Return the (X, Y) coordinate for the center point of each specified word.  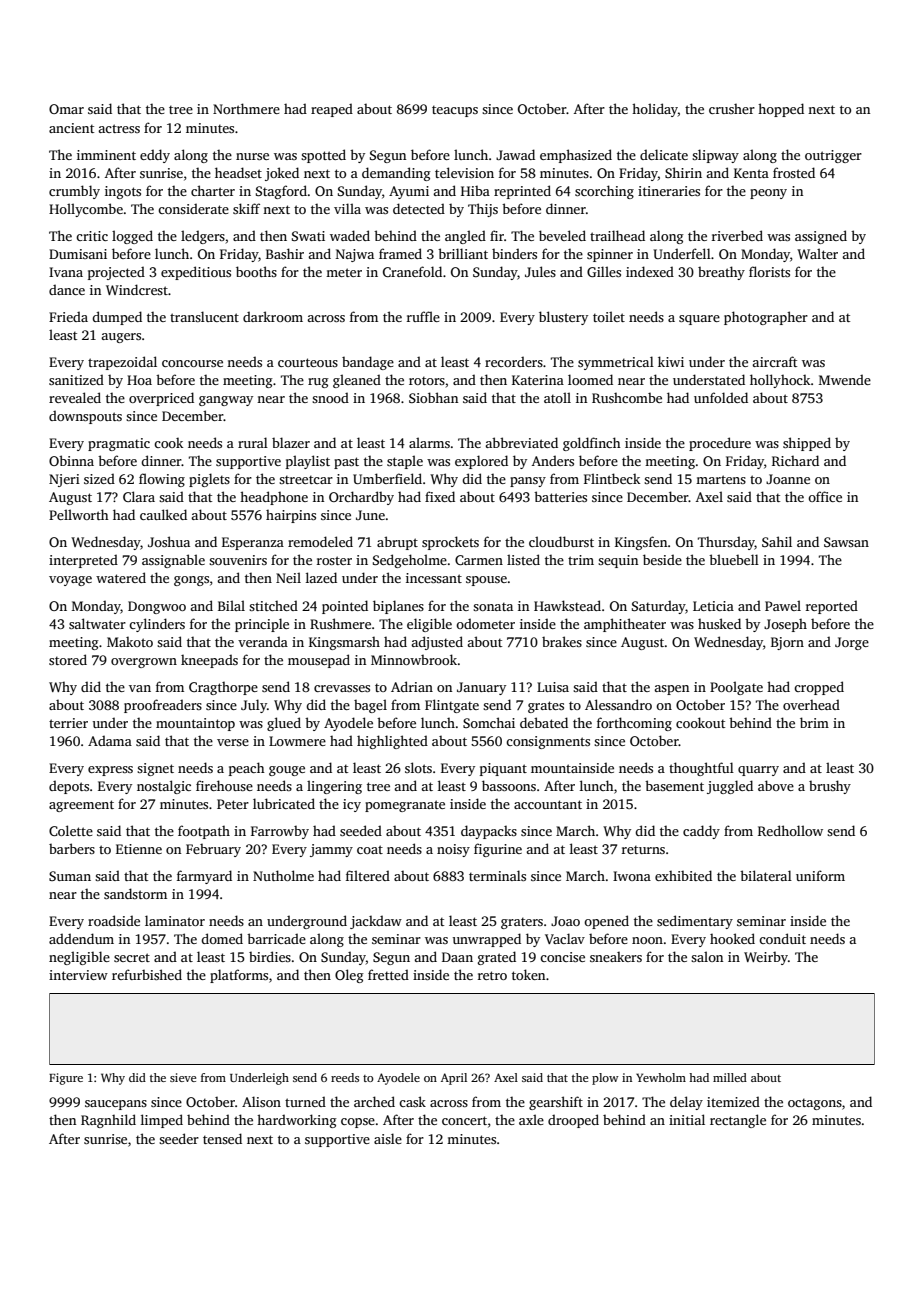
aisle (388, 1138)
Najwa (355, 255)
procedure (720, 444)
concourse (192, 363)
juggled (730, 787)
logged (132, 237)
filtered (368, 875)
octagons (815, 1104)
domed (222, 938)
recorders (514, 361)
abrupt (397, 543)
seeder (179, 1138)
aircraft (774, 361)
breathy (721, 273)
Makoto (130, 642)
